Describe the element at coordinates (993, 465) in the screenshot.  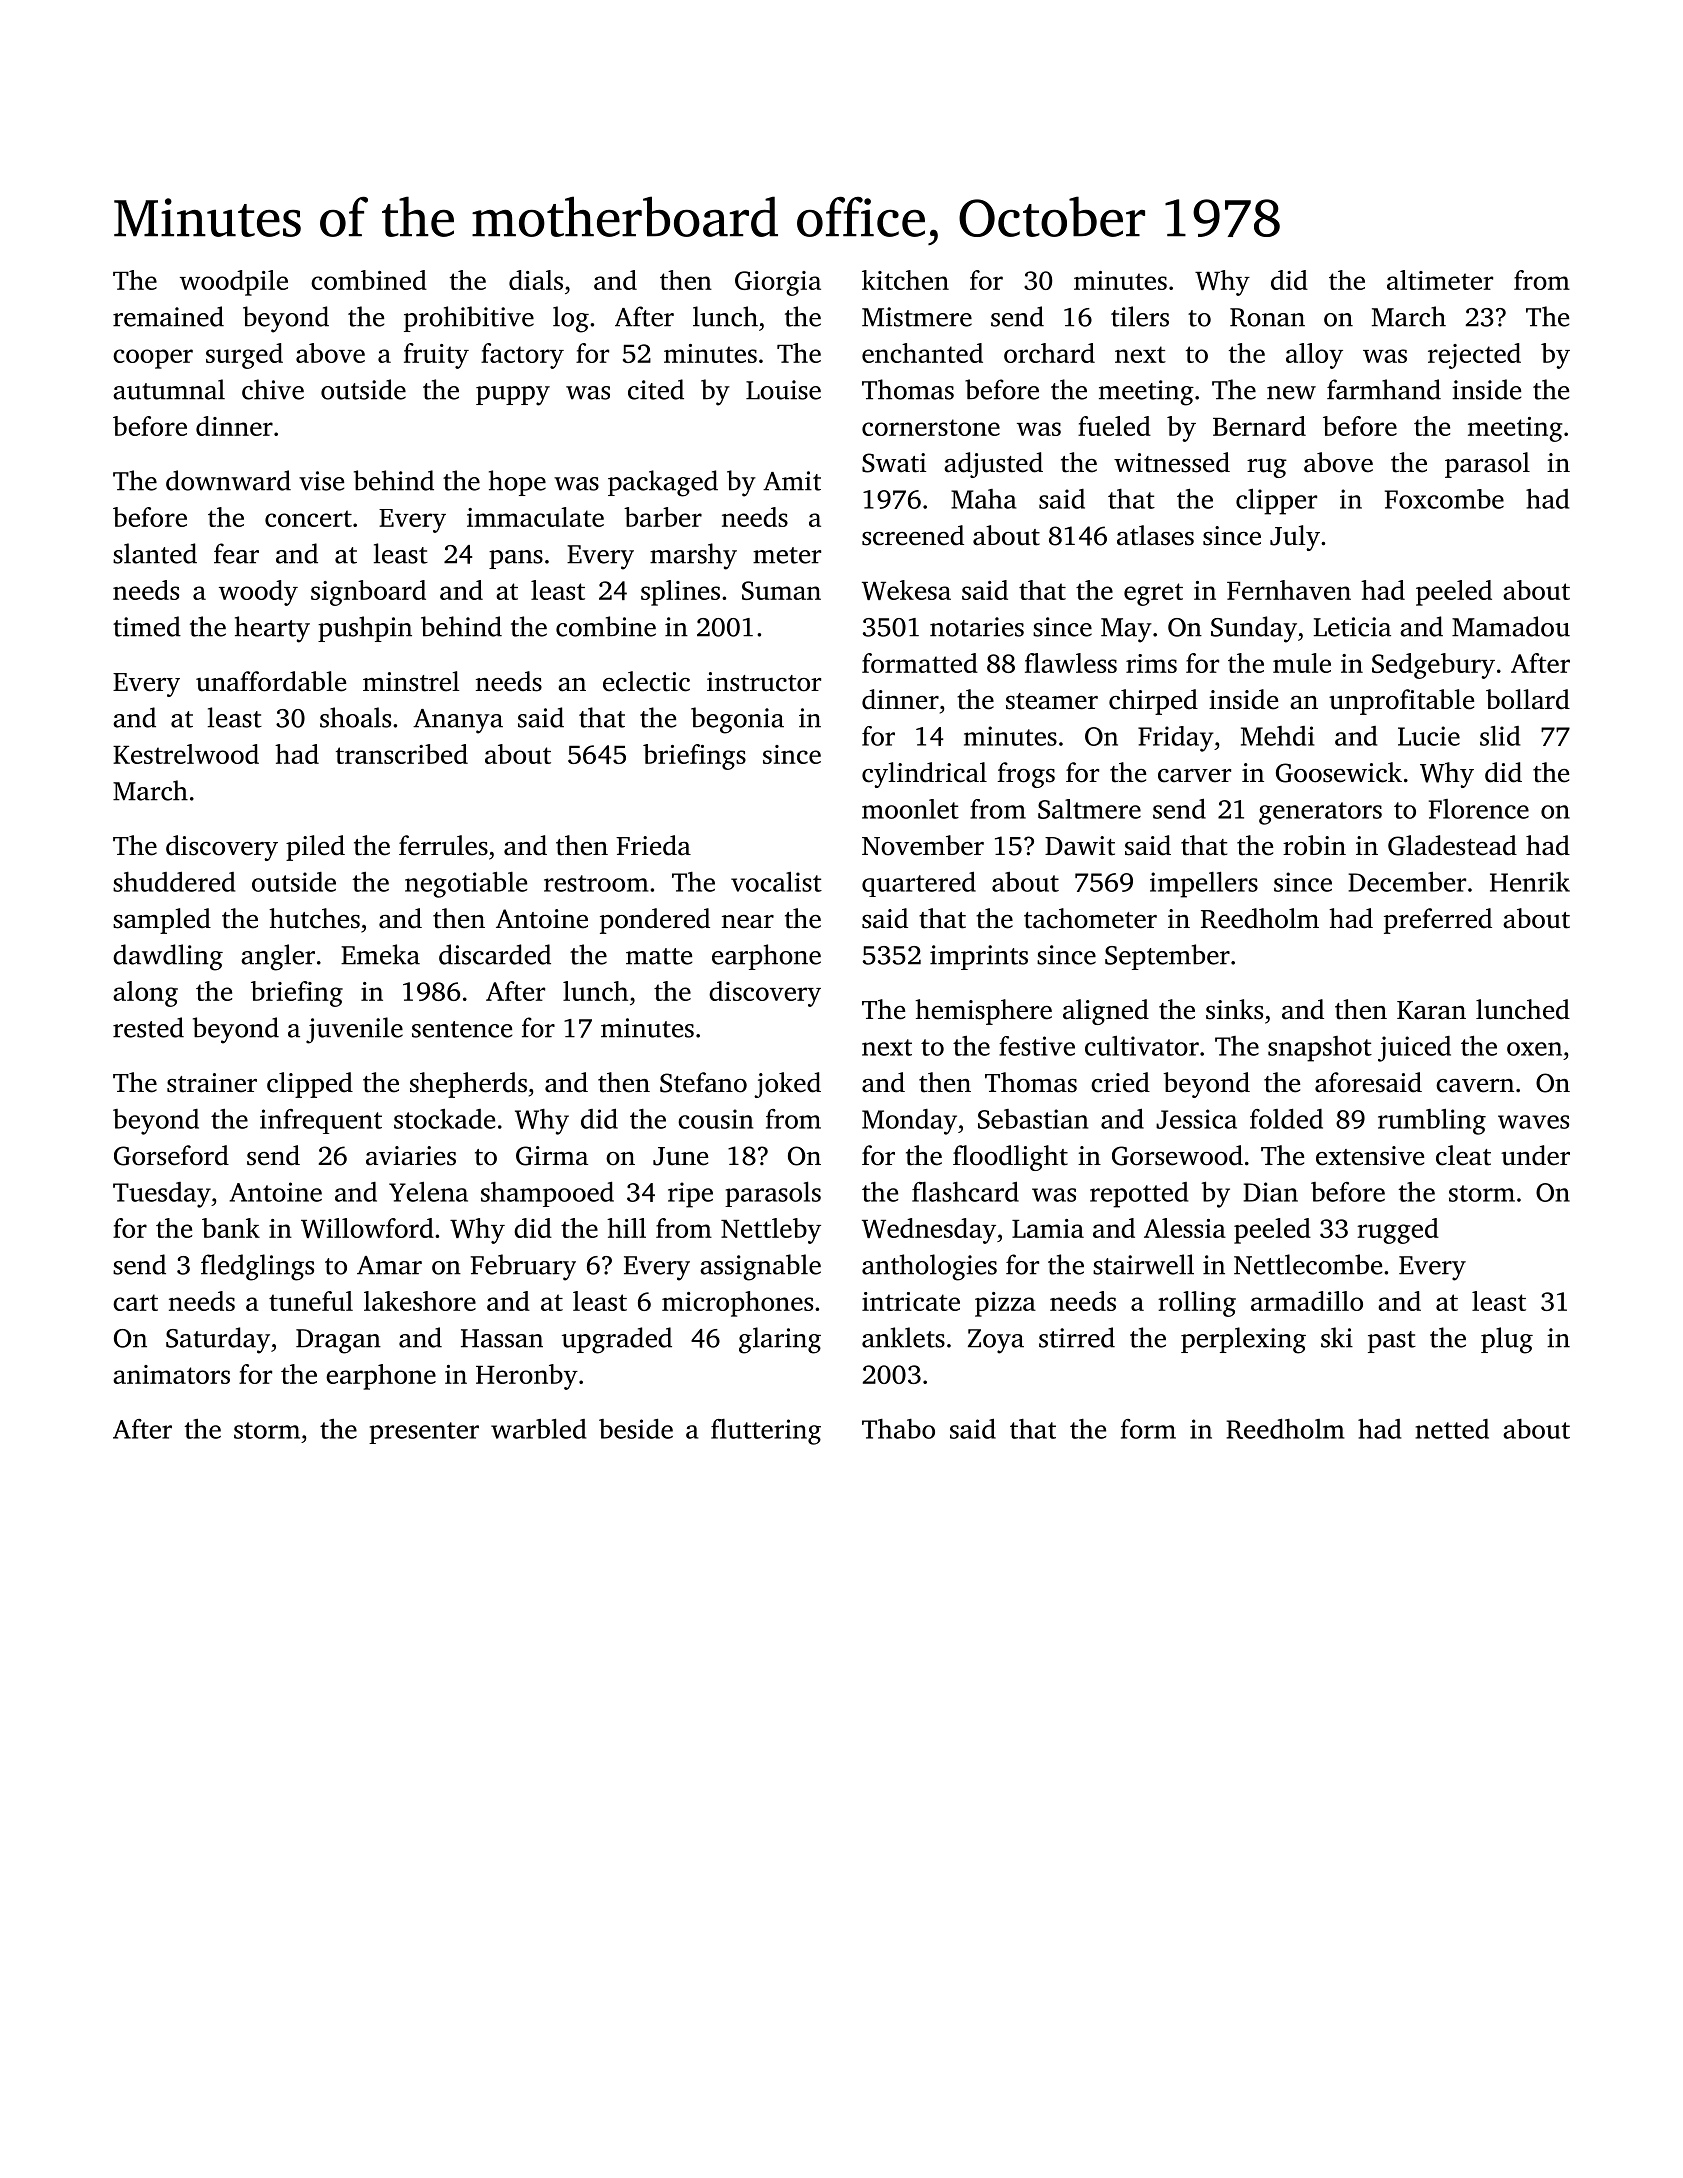
I see `adjusted` at that location.
